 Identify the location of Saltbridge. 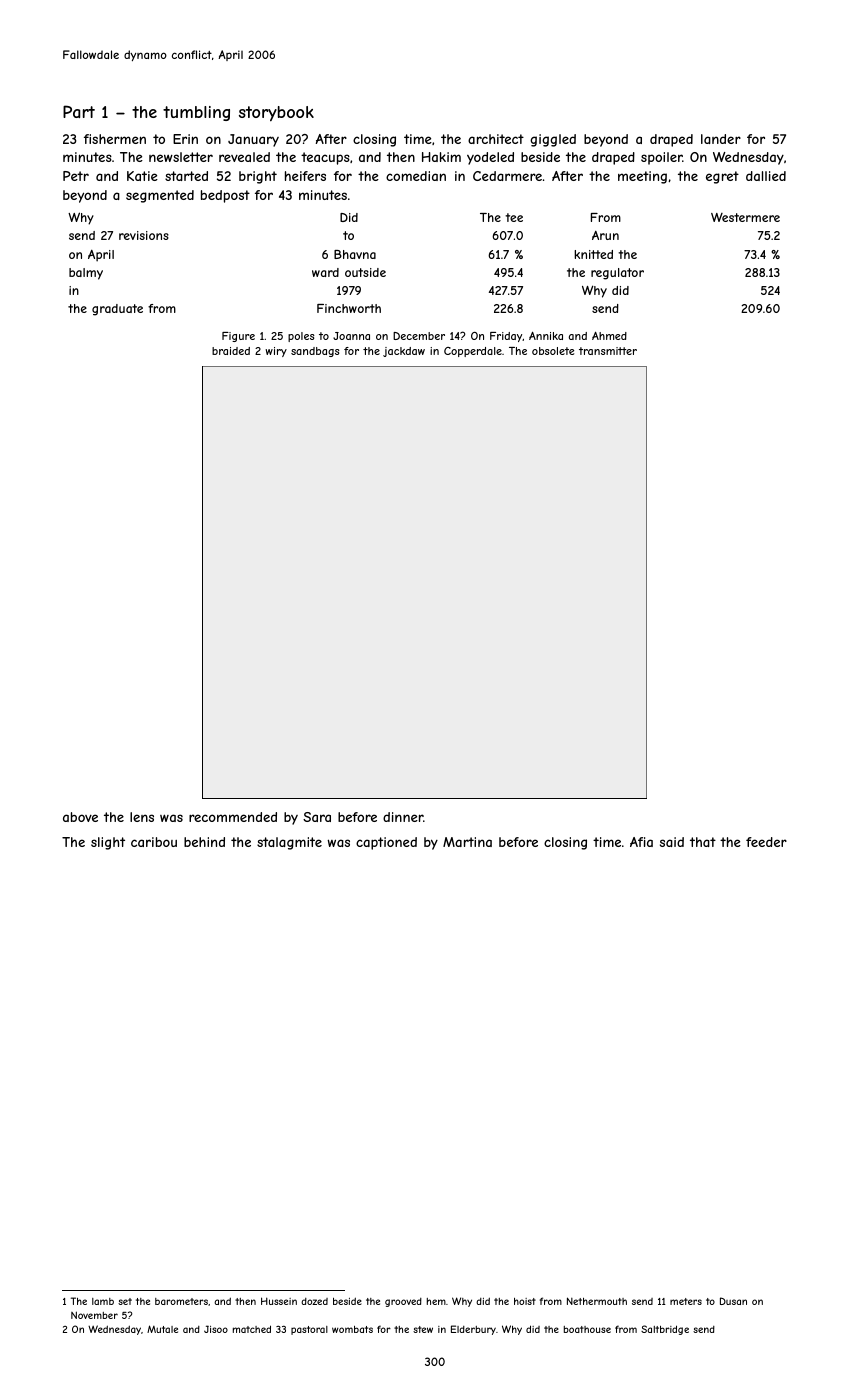
(665, 1330).
